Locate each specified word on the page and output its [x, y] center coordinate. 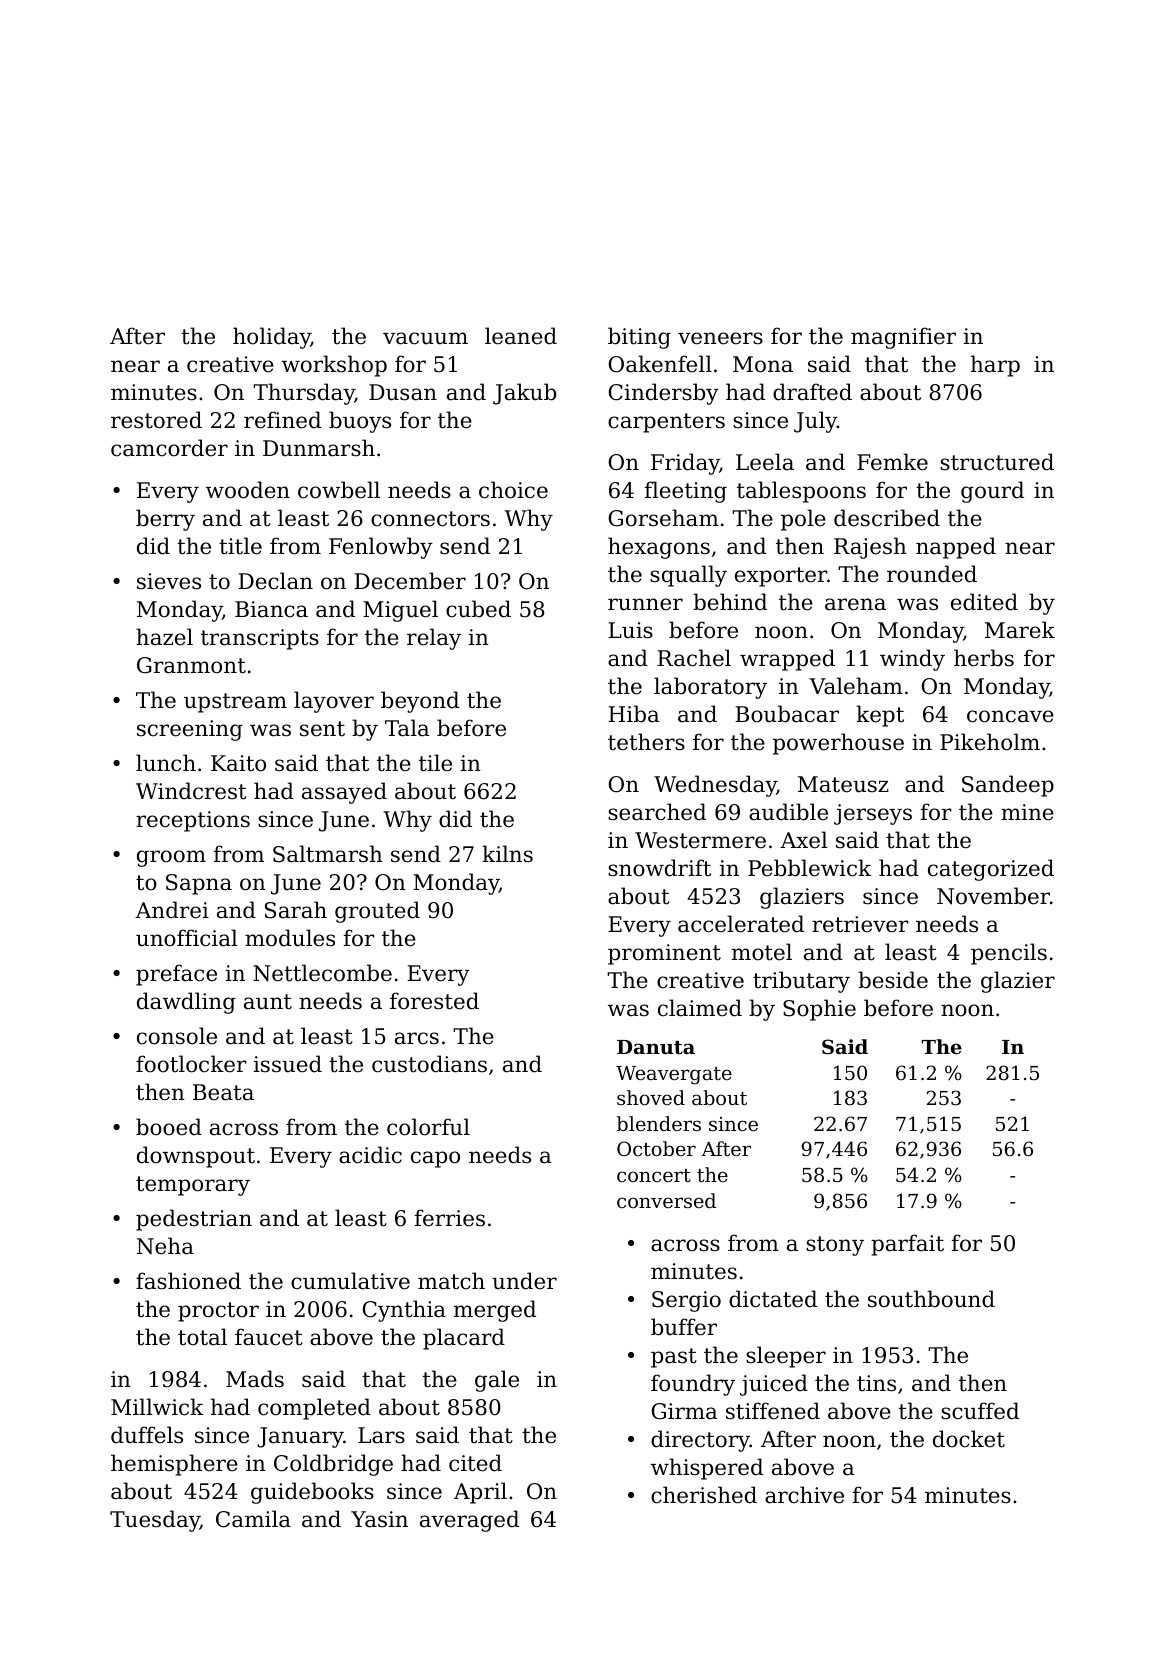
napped [956, 548]
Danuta [656, 1047]
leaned [521, 336]
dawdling [186, 1003]
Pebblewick [809, 868]
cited [475, 1463]
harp [995, 366]
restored [156, 420]
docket [969, 1439]
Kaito [238, 763]
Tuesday [155, 1521]
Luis [630, 630]
